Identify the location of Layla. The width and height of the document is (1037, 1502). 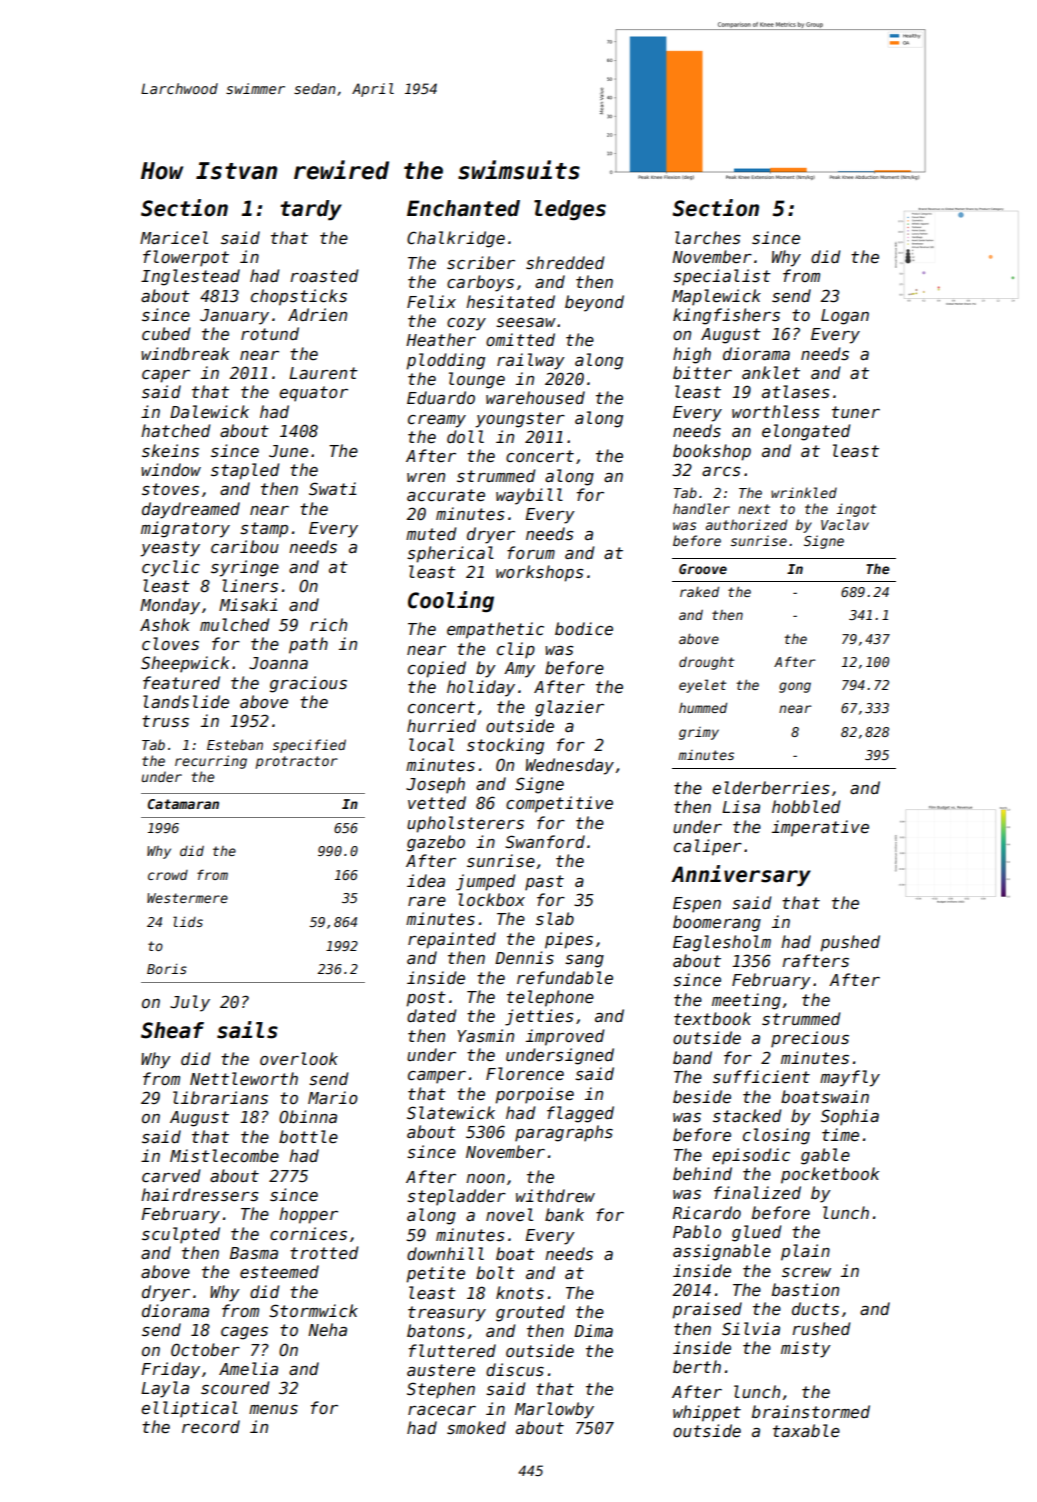
(165, 1389).
